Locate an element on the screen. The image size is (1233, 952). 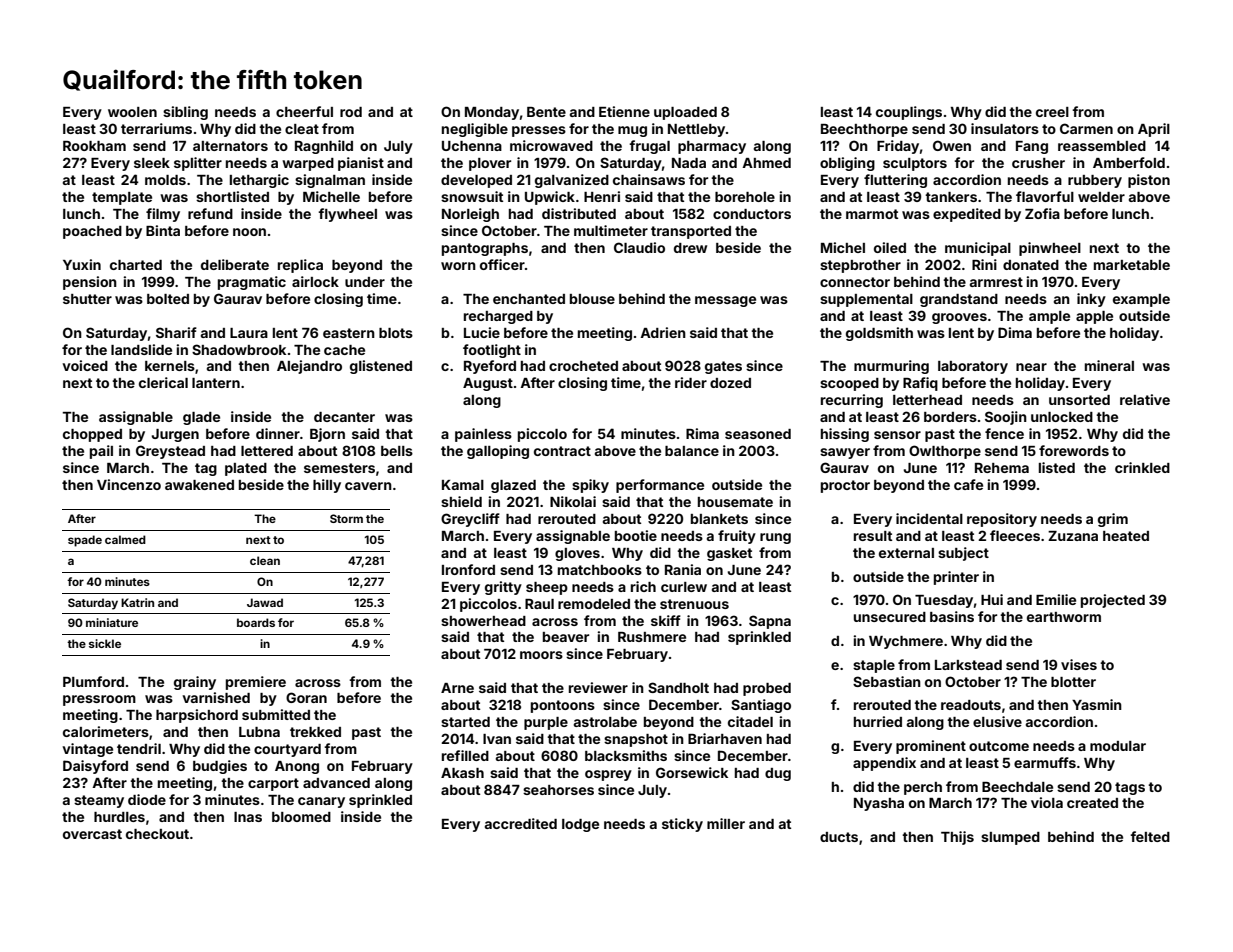
earthworm is located at coordinates (1064, 617).
